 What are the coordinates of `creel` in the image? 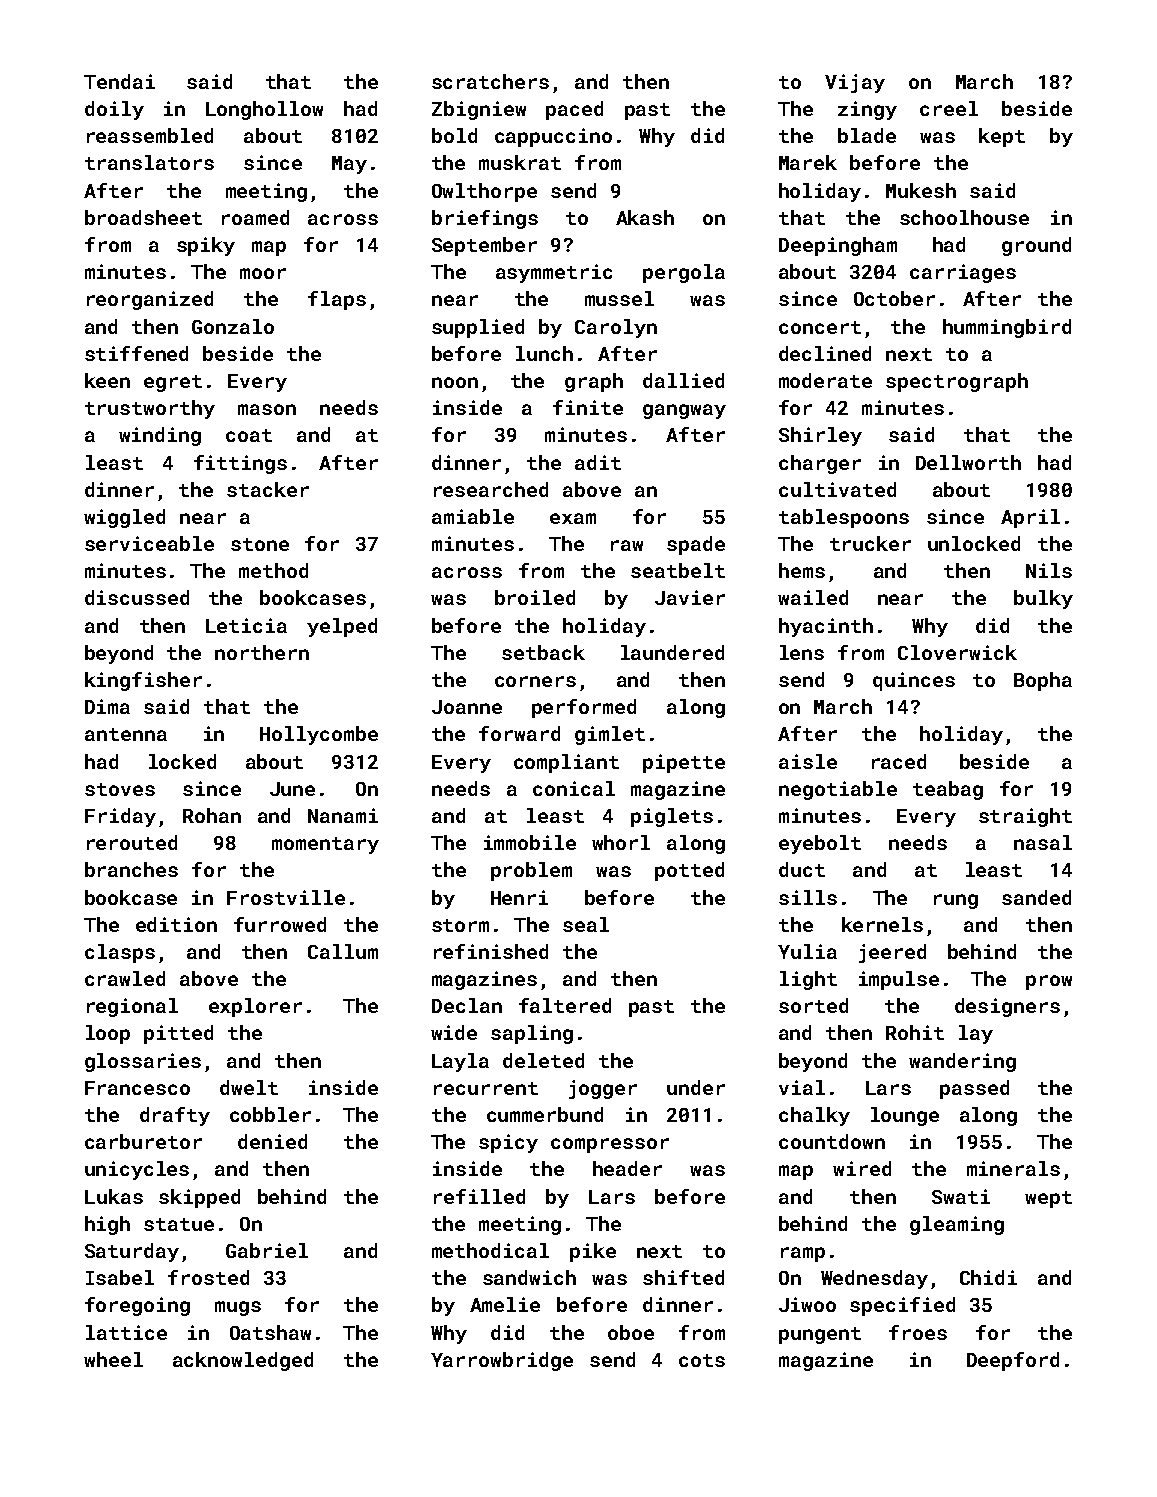 It's located at (949, 108).
